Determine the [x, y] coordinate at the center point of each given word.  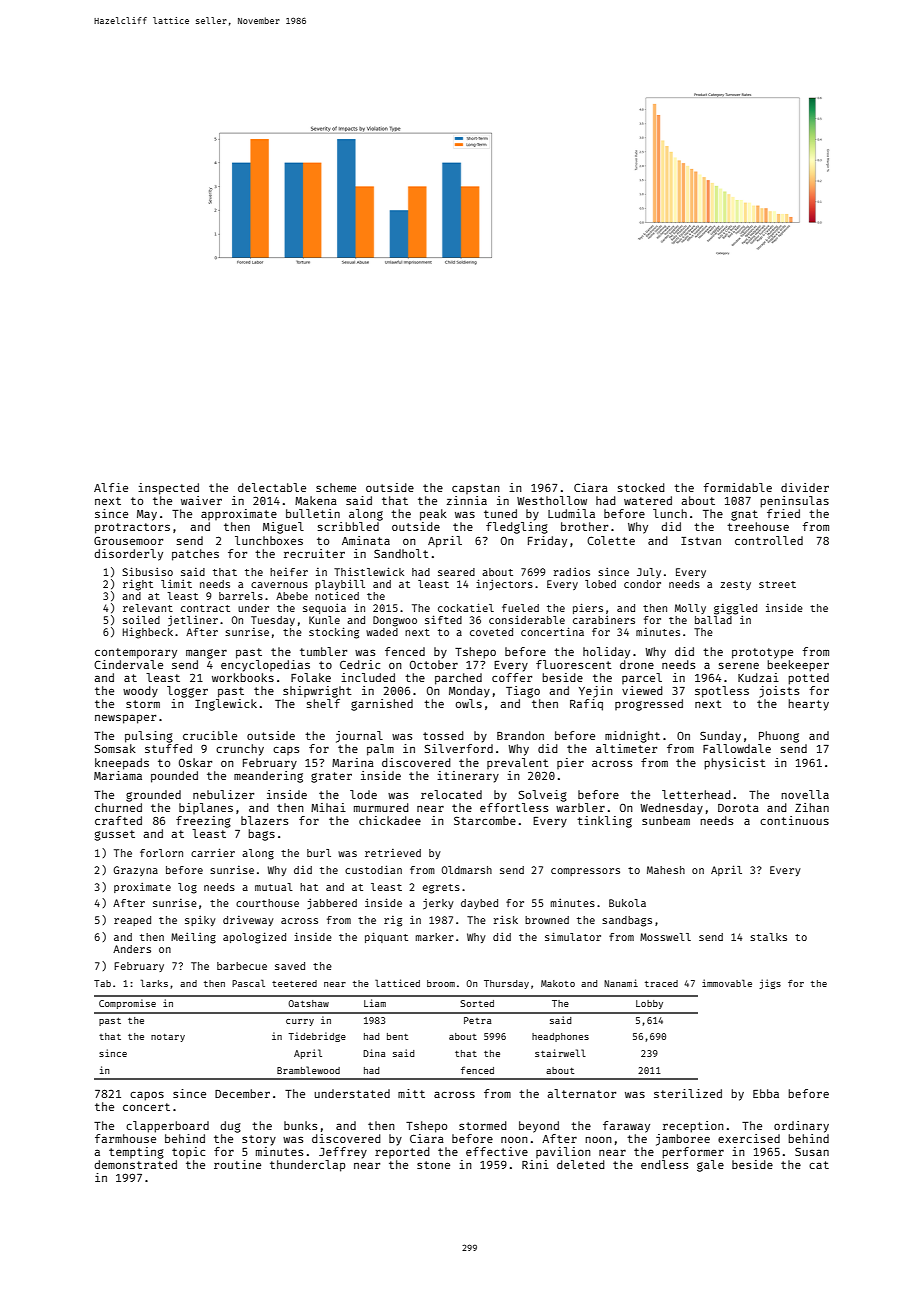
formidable [738, 487]
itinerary [468, 777]
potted [808, 679]
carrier [213, 852]
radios [572, 572]
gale [710, 1166]
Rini [535, 1164]
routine [237, 1164]
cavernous [279, 585]
